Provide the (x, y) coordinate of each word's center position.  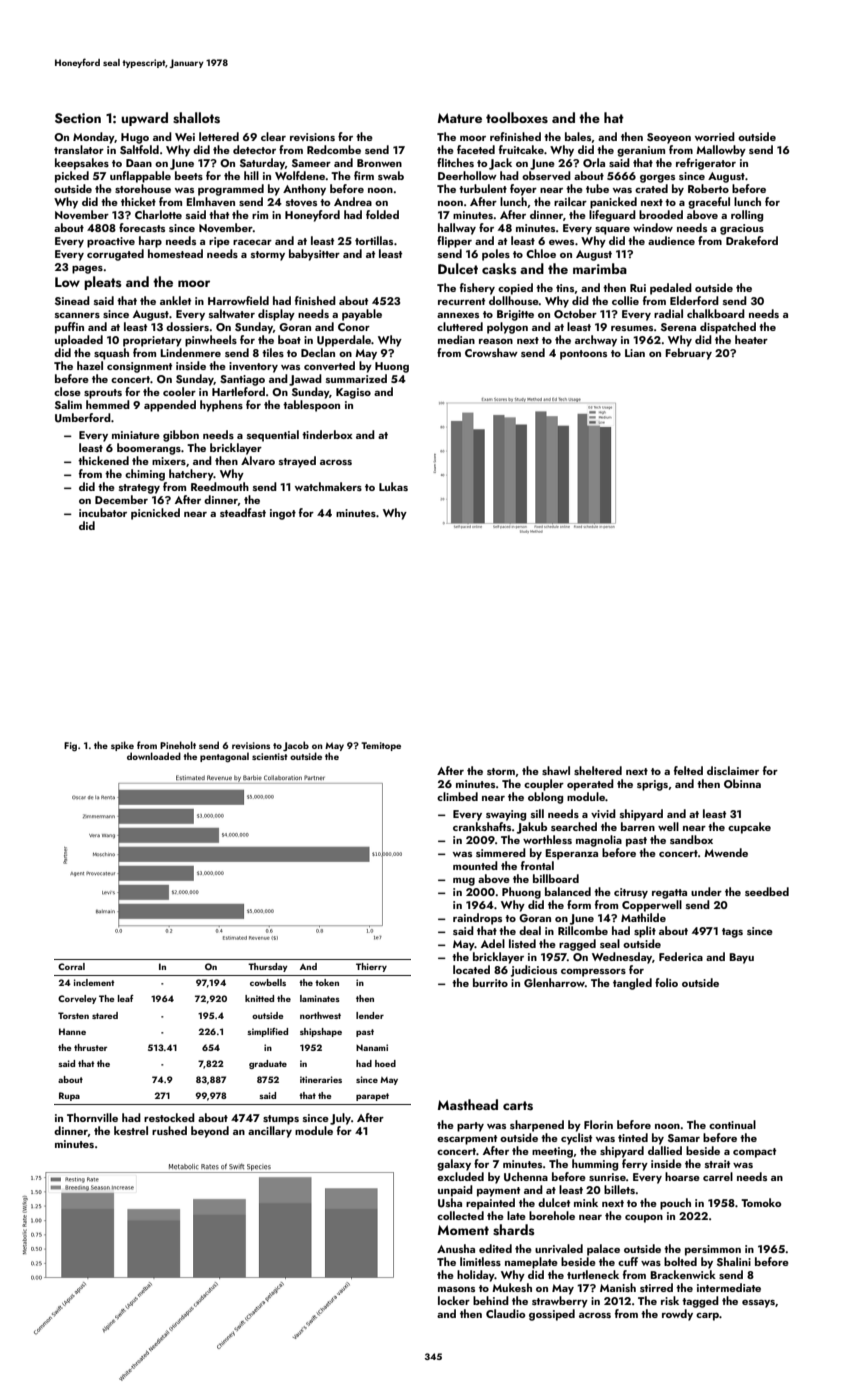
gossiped (552, 1315)
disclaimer (733, 770)
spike (122, 746)
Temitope (381, 746)
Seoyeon (669, 138)
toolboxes (517, 118)
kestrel (131, 1130)
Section (78, 118)
